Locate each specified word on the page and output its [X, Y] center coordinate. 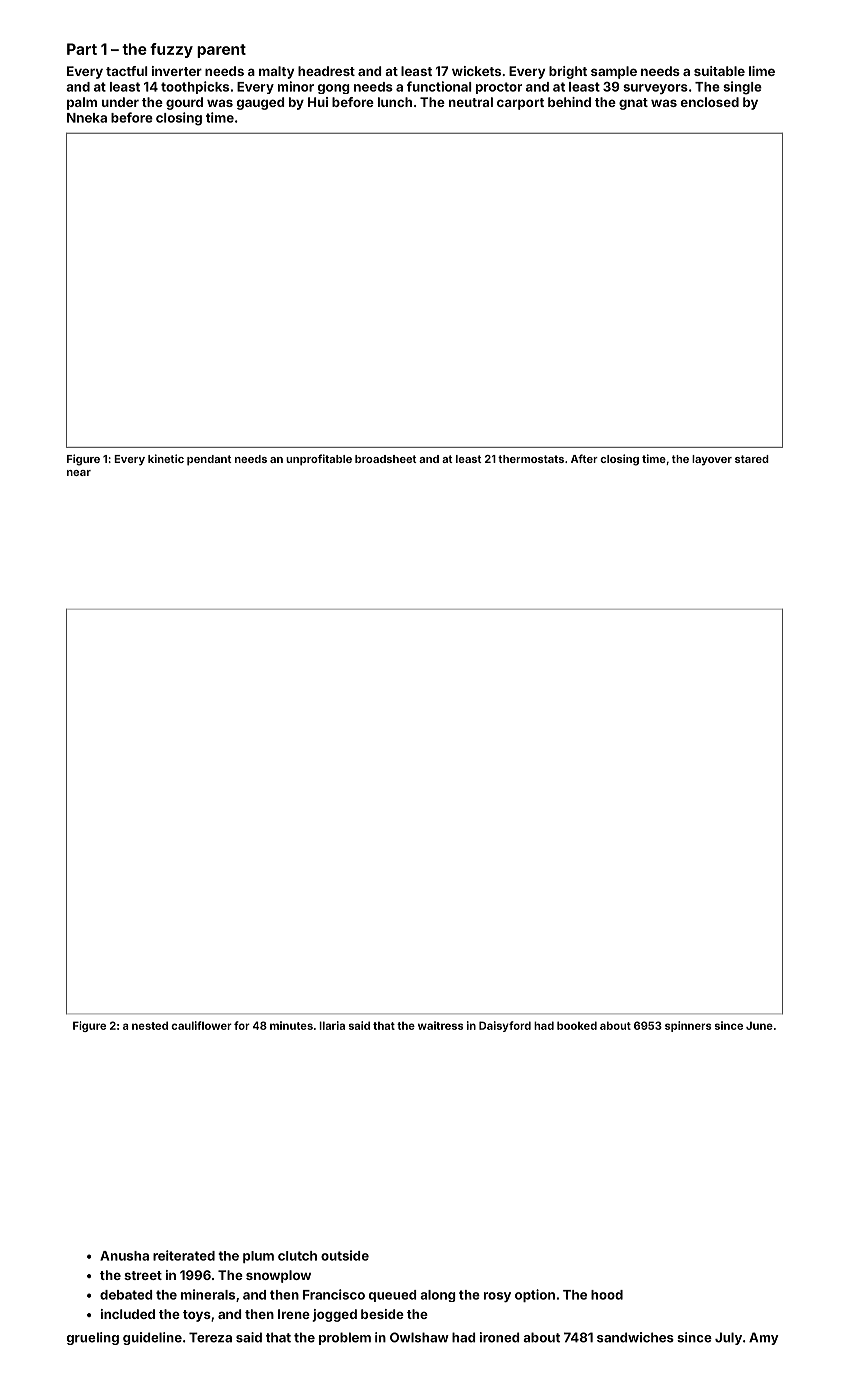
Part [82, 49]
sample [614, 72]
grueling [93, 1338]
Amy [764, 1338]
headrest [326, 71]
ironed [499, 1337]
